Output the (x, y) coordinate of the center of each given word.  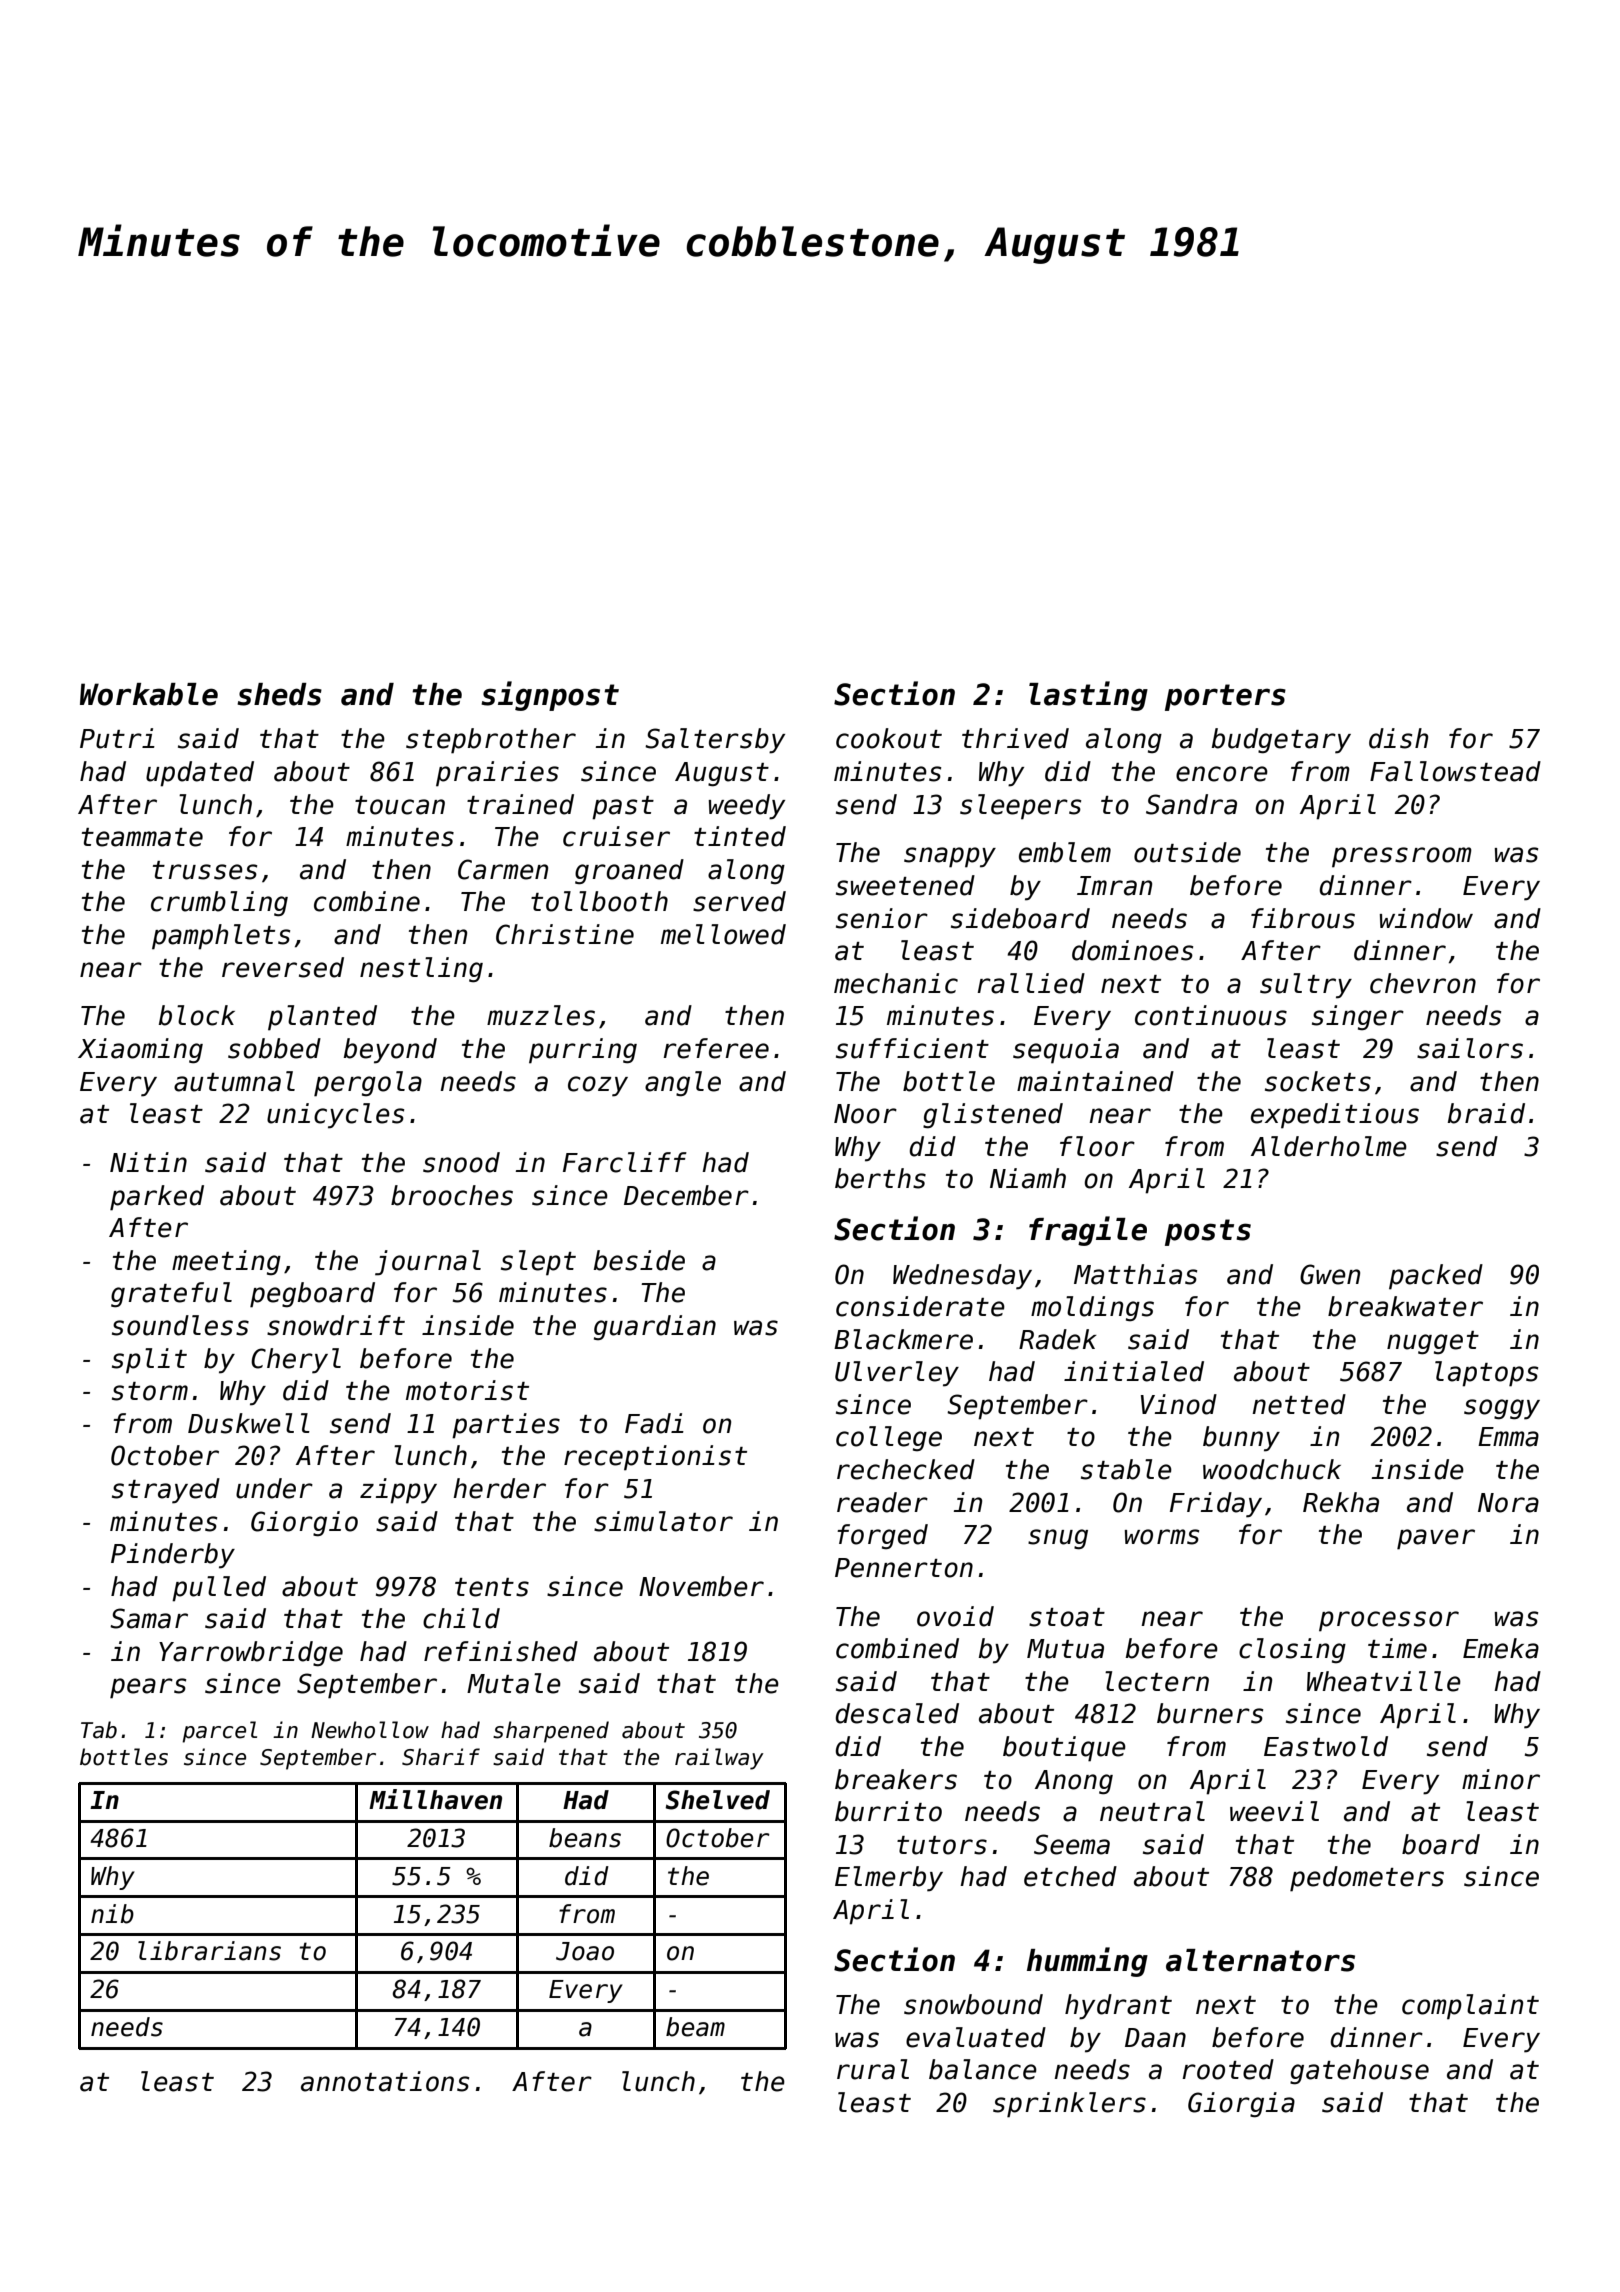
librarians (209, 1951)
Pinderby (173, 1556)
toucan (400, 805)
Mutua (1065, 1649)
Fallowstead (1455, 771)
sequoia (1066, 1051)
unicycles (335, 1116)
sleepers (1020, 807)
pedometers (1367, 1879)
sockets (1318, 1081)
